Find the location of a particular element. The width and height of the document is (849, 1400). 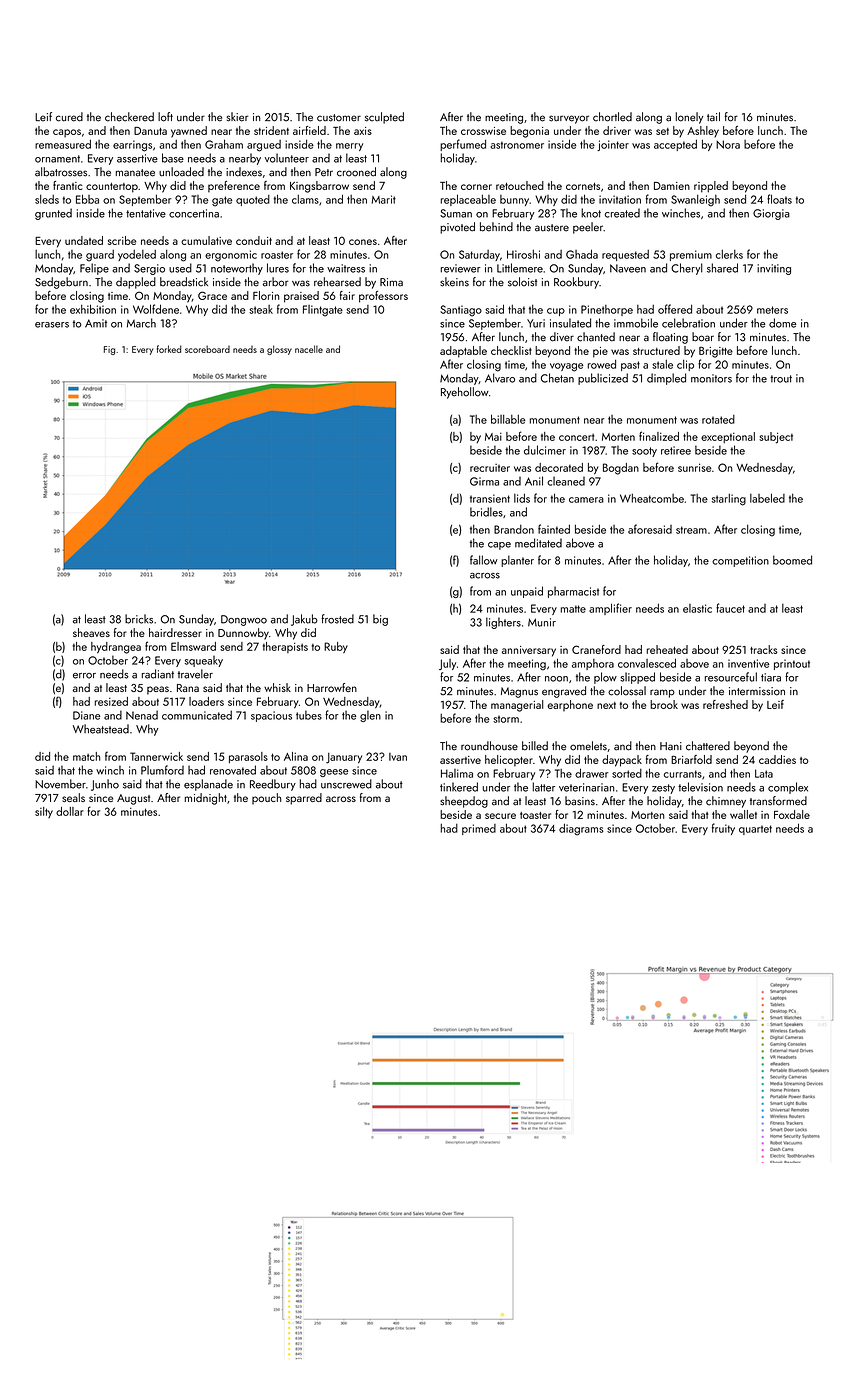

surveyor is located at coordinates (569, 119).
